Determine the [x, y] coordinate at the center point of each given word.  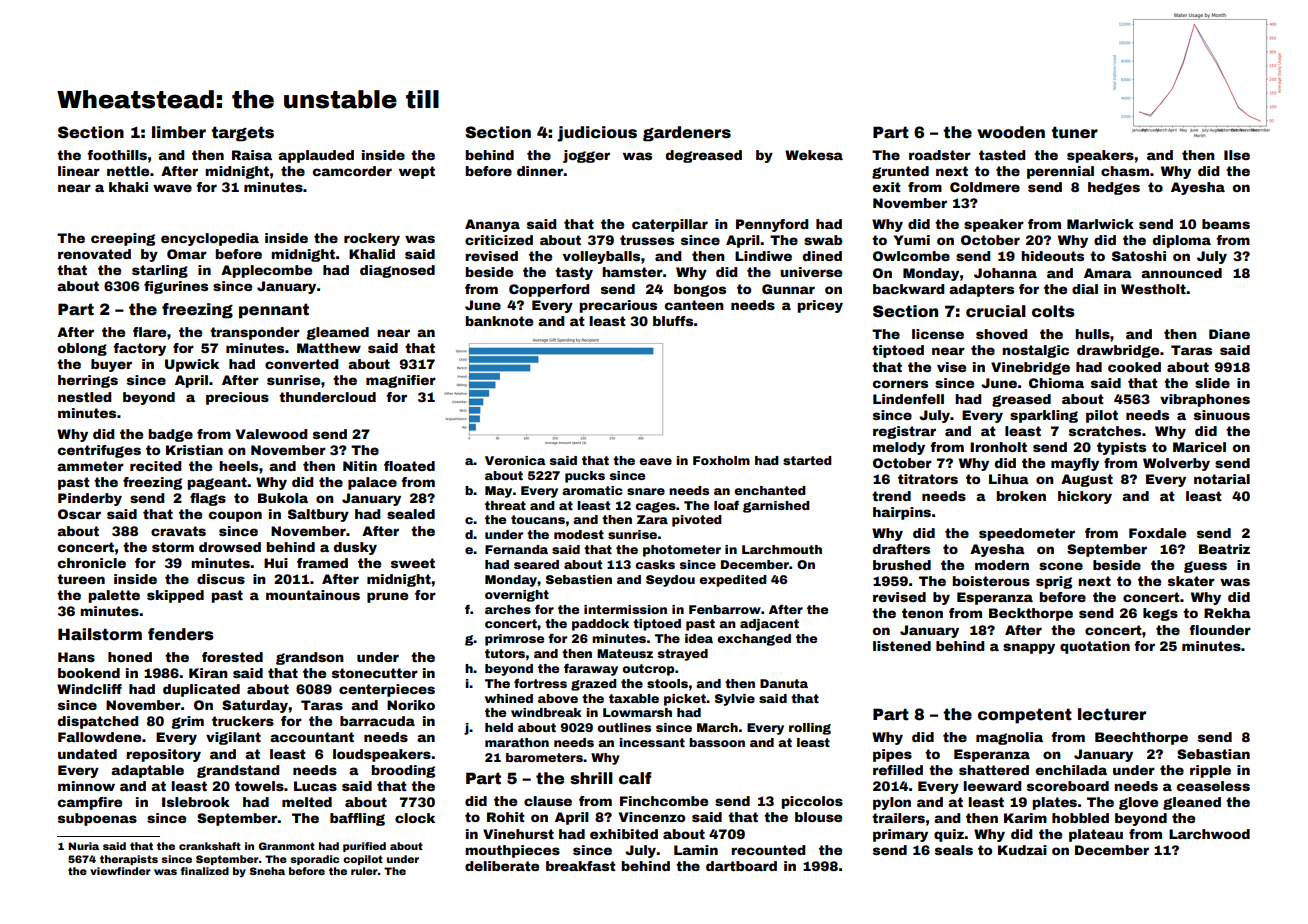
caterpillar [670, 225]
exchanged [754, 640]
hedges [1114, 188]
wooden [1011, 132]
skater [1191, 581]
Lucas [315, 786]
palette [114, 596]
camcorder [352, 171]
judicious [597, 134]
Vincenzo [652, 817]
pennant [274, 311]
